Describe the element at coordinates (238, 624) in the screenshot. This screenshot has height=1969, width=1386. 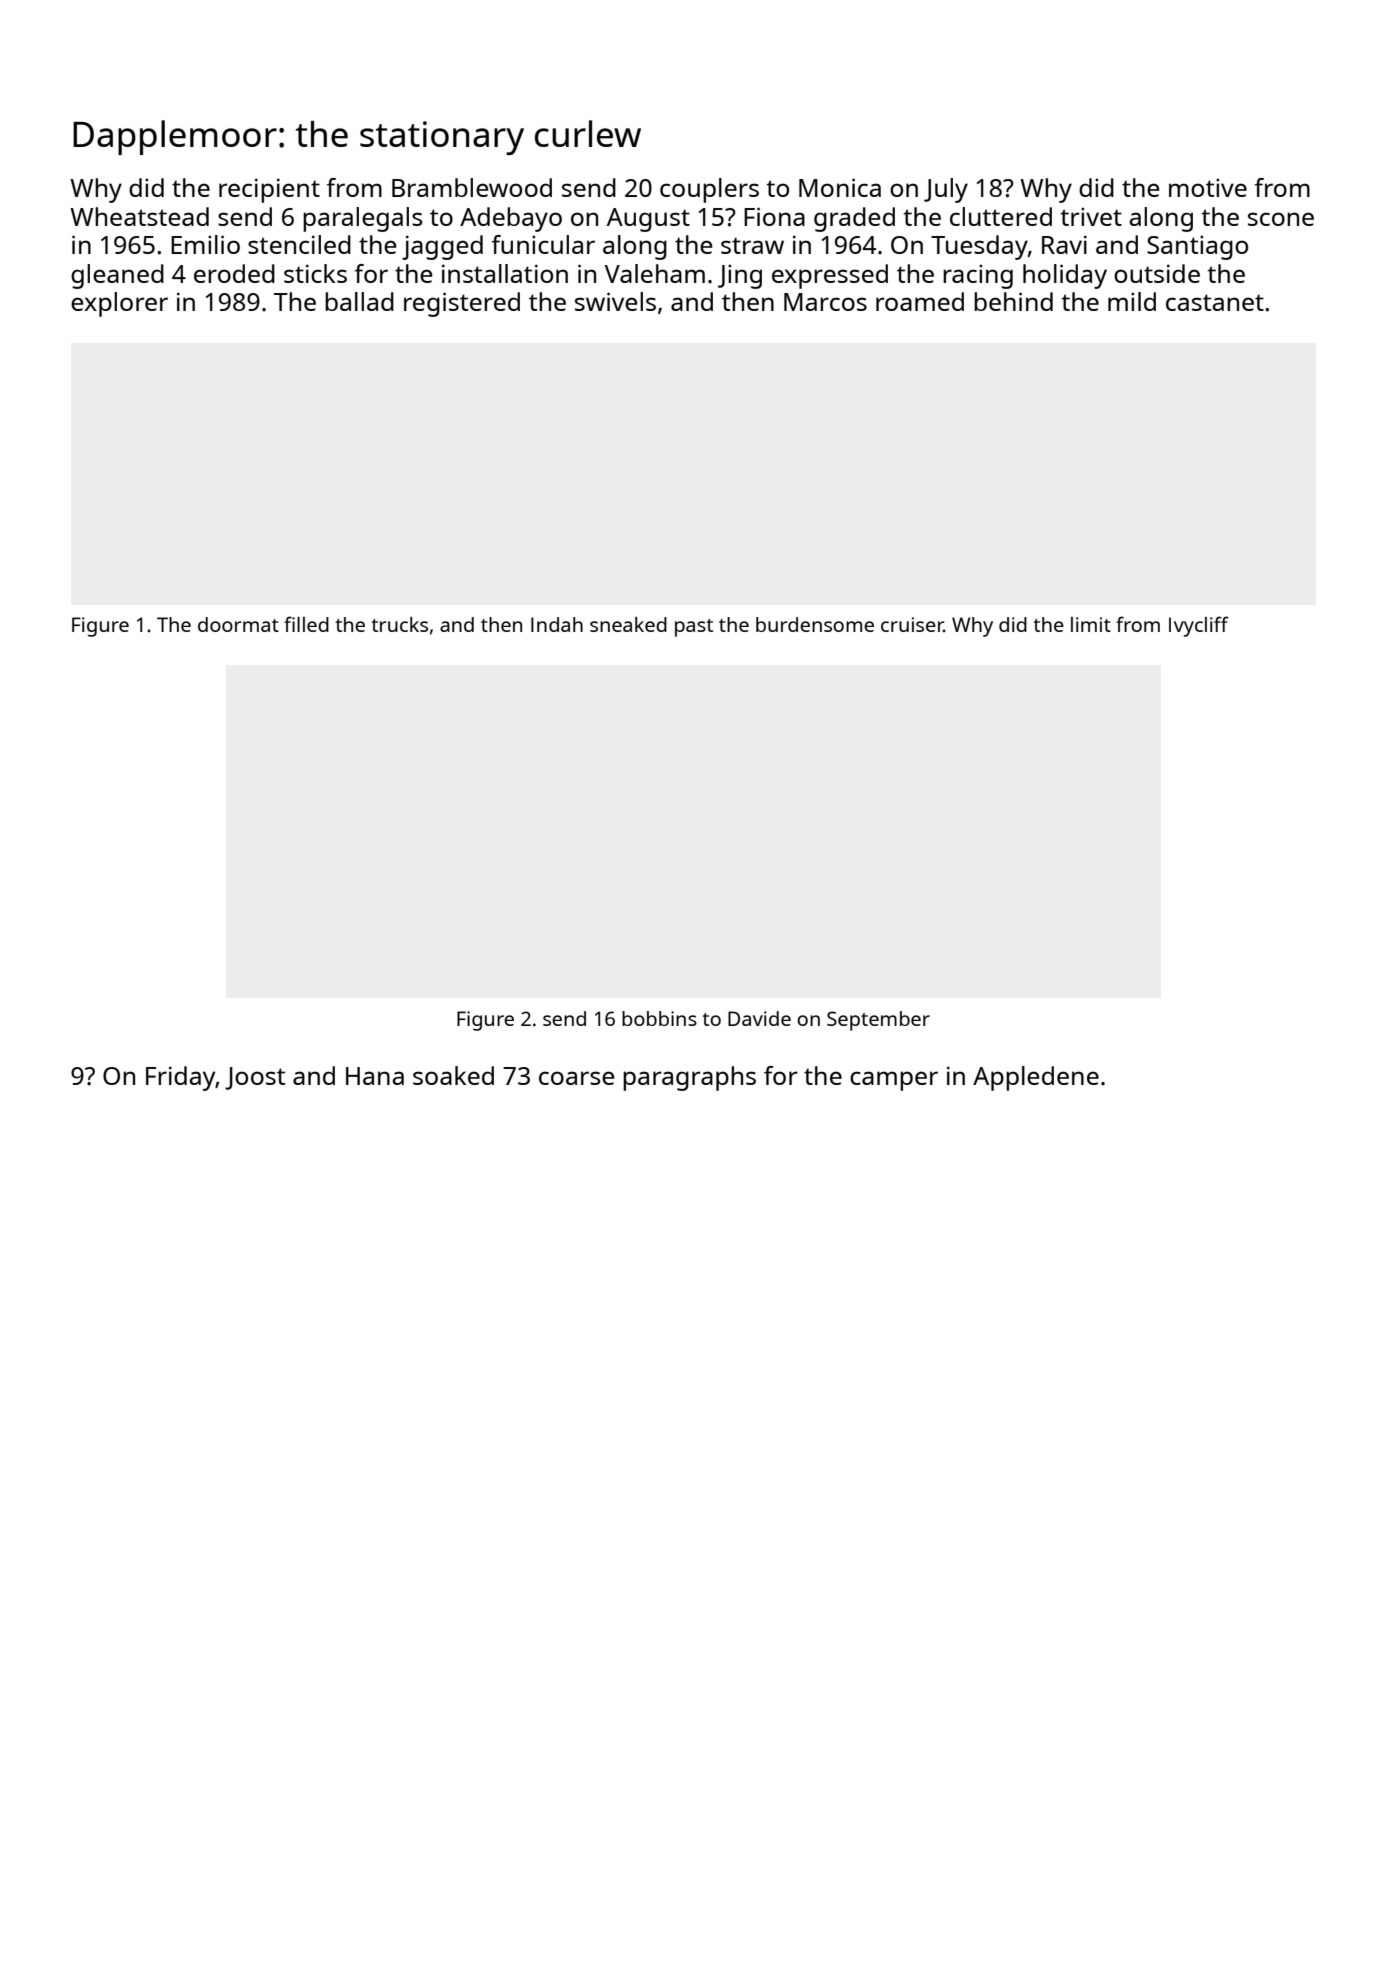
I see `doormat` at that location.
